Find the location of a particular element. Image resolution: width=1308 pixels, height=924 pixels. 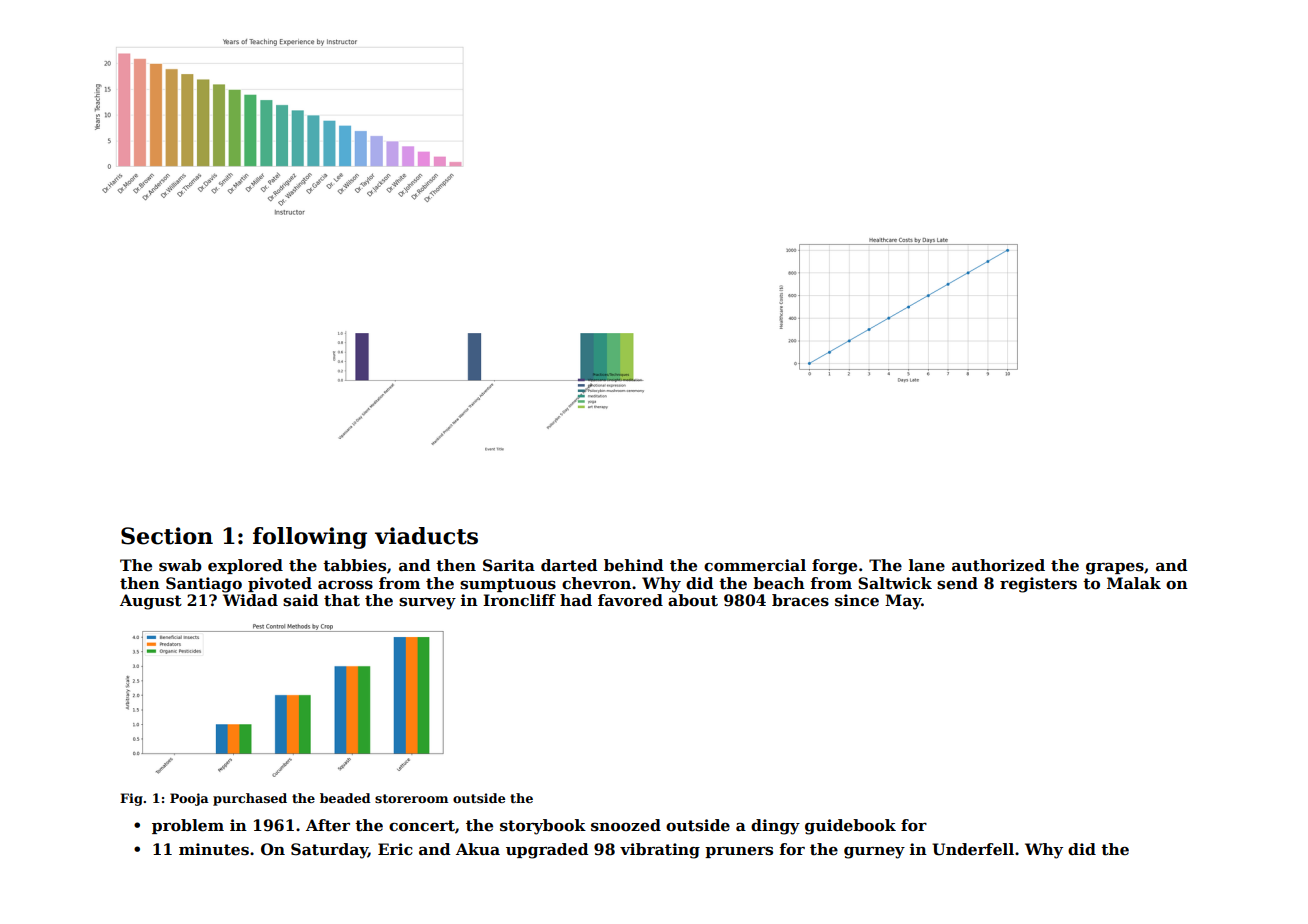

had is located at coordinates (576, 600).
